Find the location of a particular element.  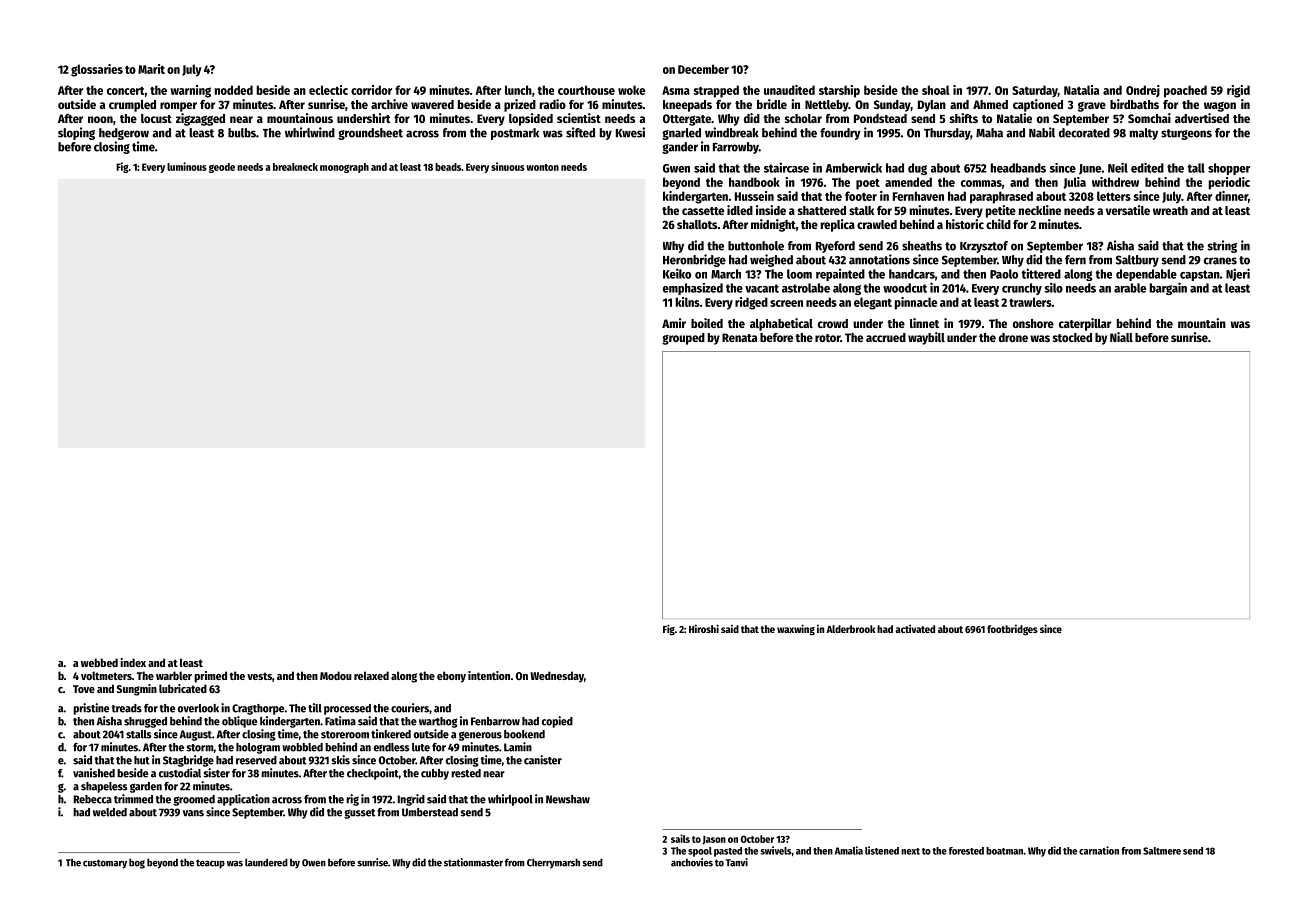

crowd is located at coordinates (833, 323).
